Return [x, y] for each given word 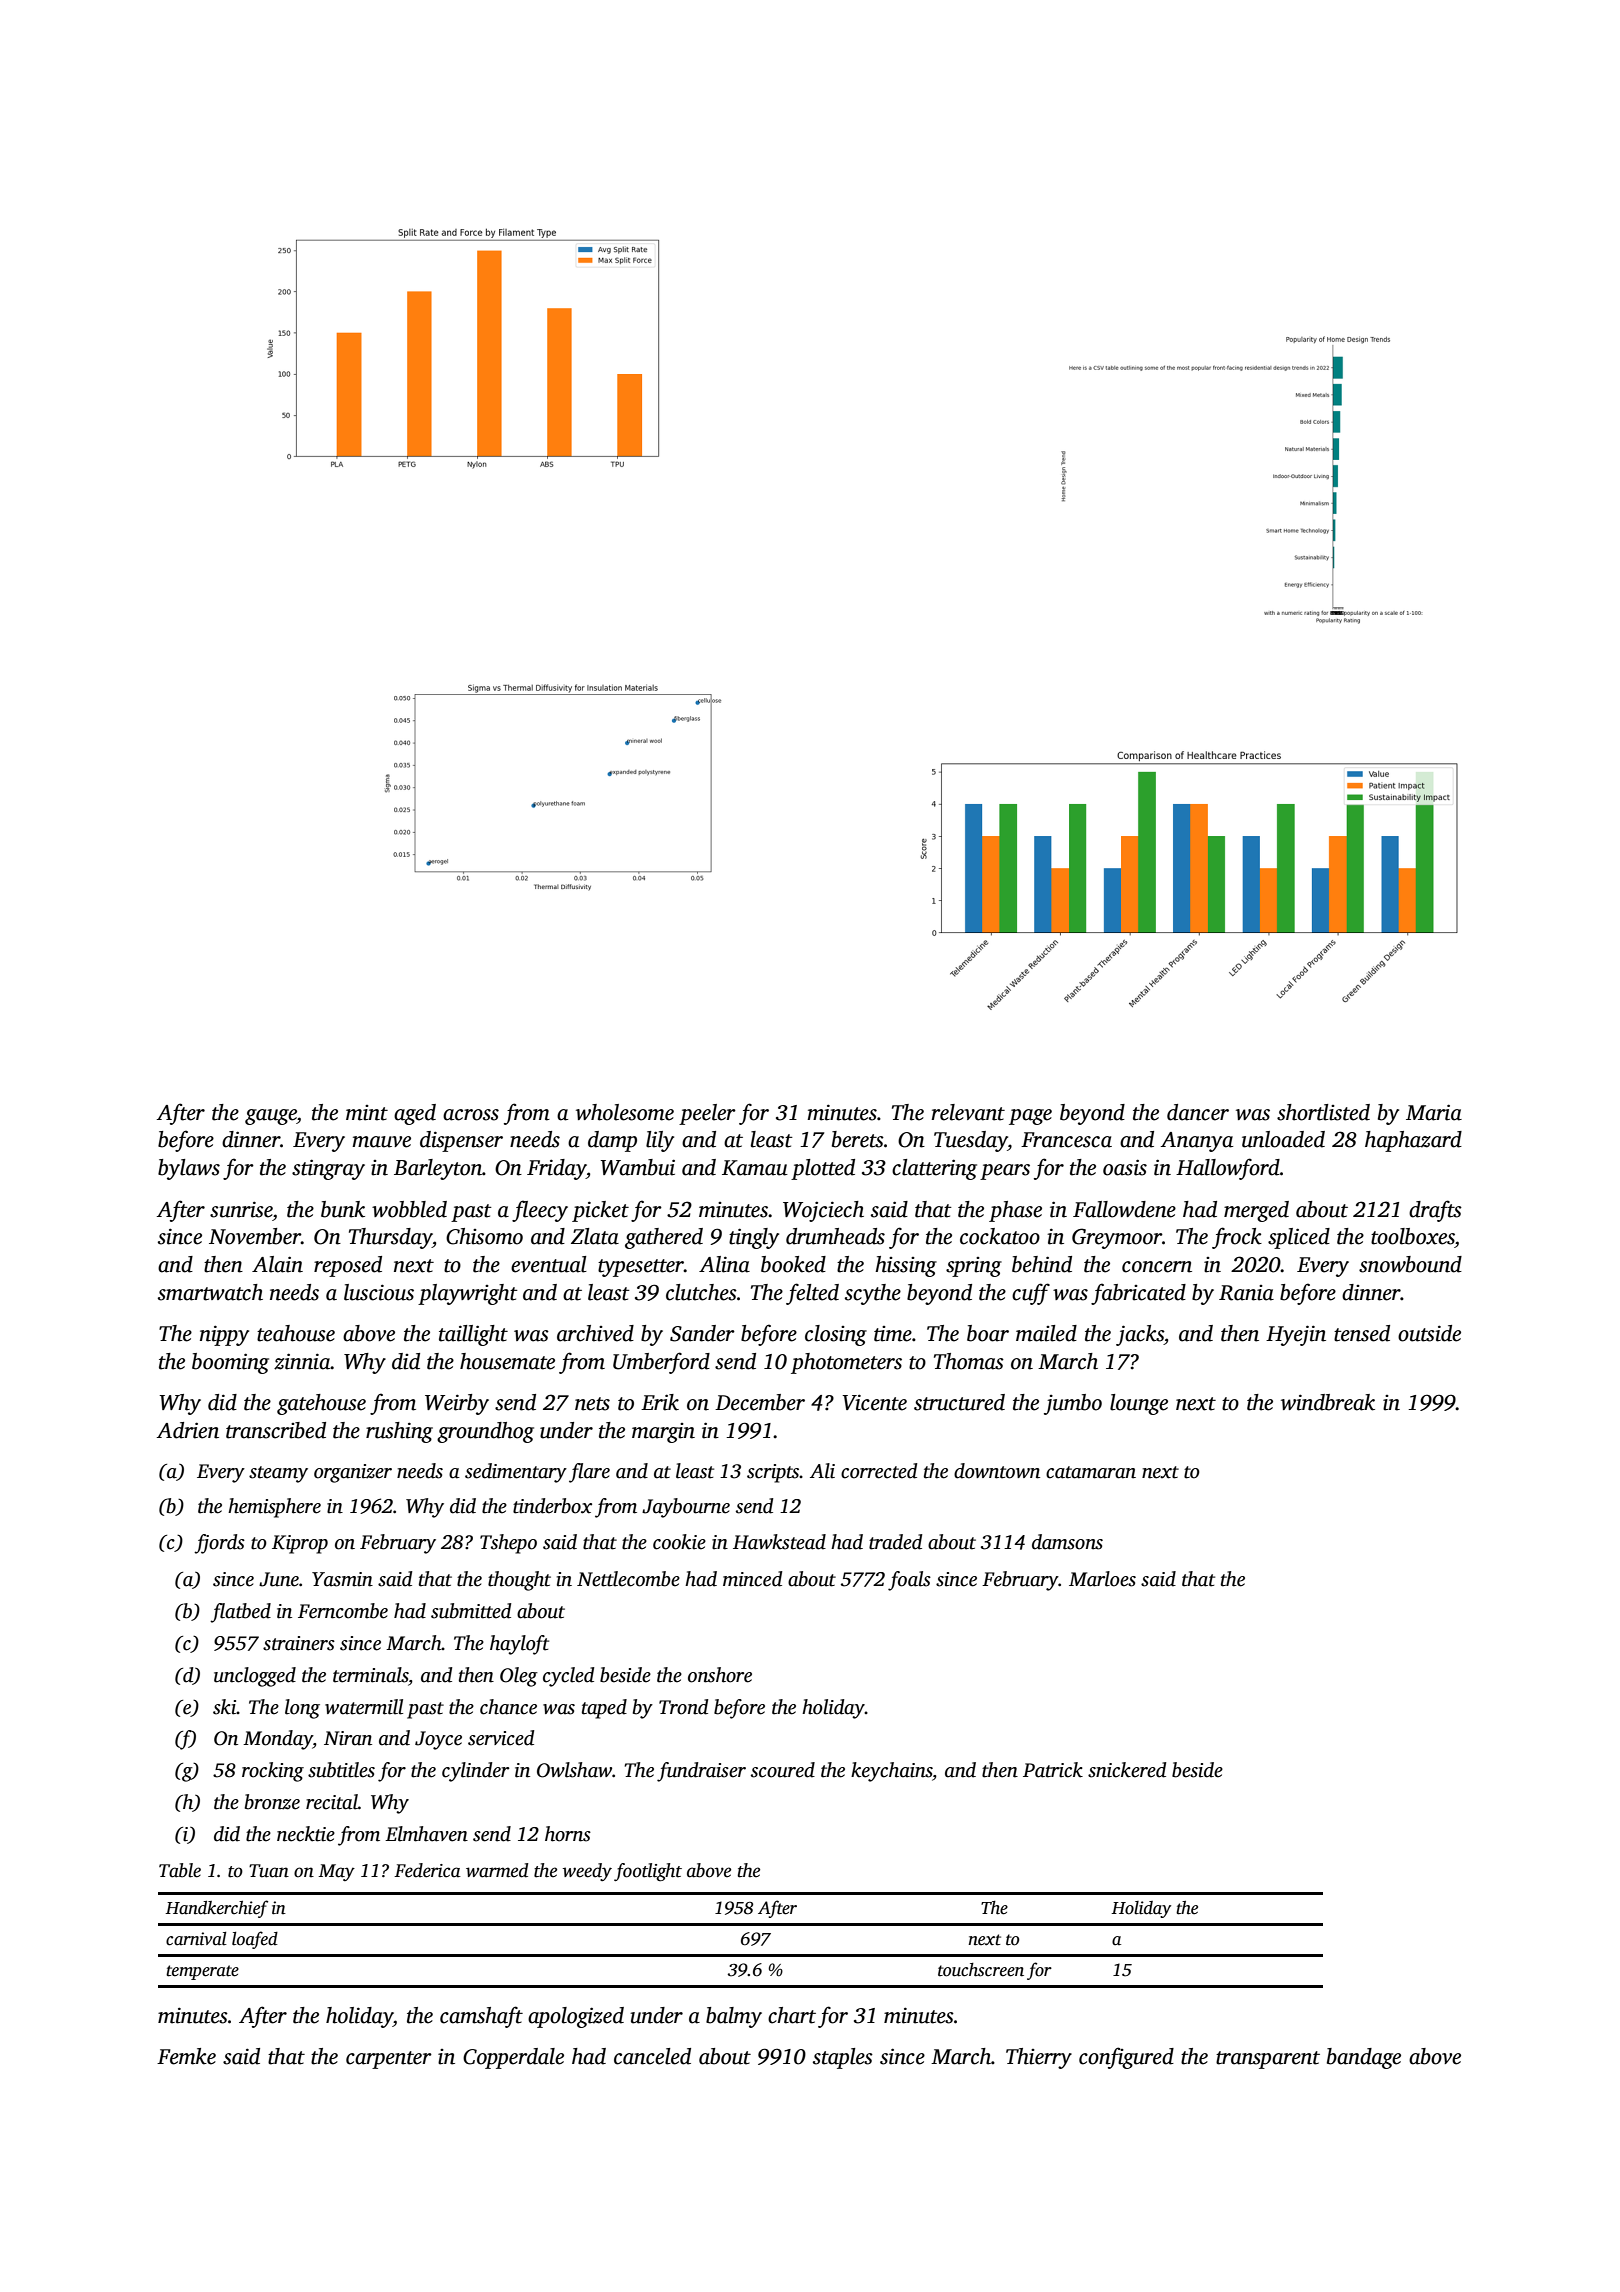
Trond [683, 1707]
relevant [968, 1112]
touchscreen [981, 1970]
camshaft [481, 2017]
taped [604, 1709]
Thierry [1039, 2058]
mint [367, 1113]
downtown [997, 1471]
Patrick [1053, 1770]
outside [1429, 1333]
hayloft [519, 1645]
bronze [272, 1802]
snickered [1127, 1770]
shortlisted [1323, 1112]
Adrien [188, 1430]
